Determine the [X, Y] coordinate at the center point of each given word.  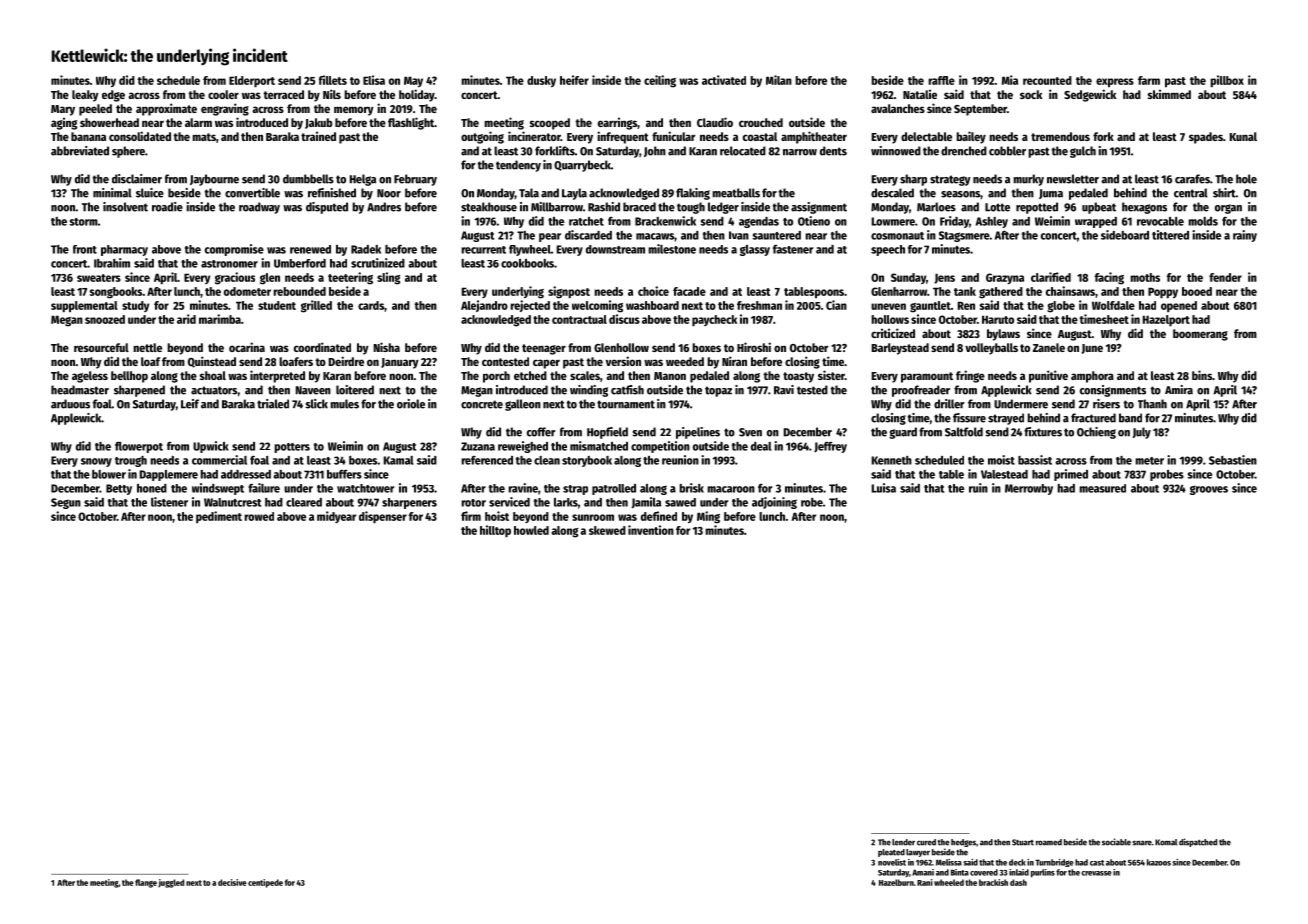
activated [724, 80]
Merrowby [1029, 489]
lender [903, 842]
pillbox [1227, 81]
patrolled [614, 489]
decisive [232, 882]
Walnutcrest [232, 502]
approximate [166, 109]
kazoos [1159, 862]
